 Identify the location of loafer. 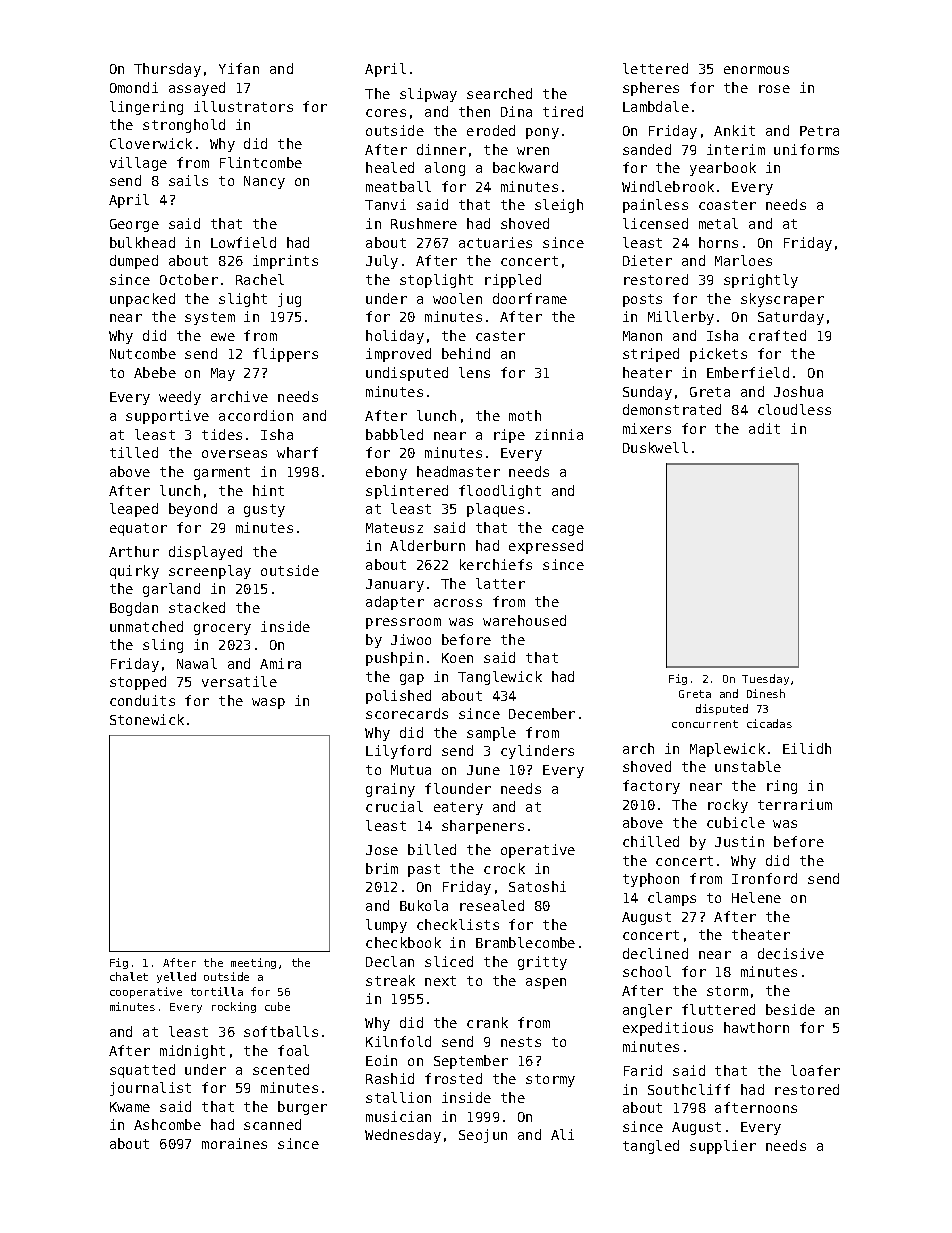
(815, 1070).
